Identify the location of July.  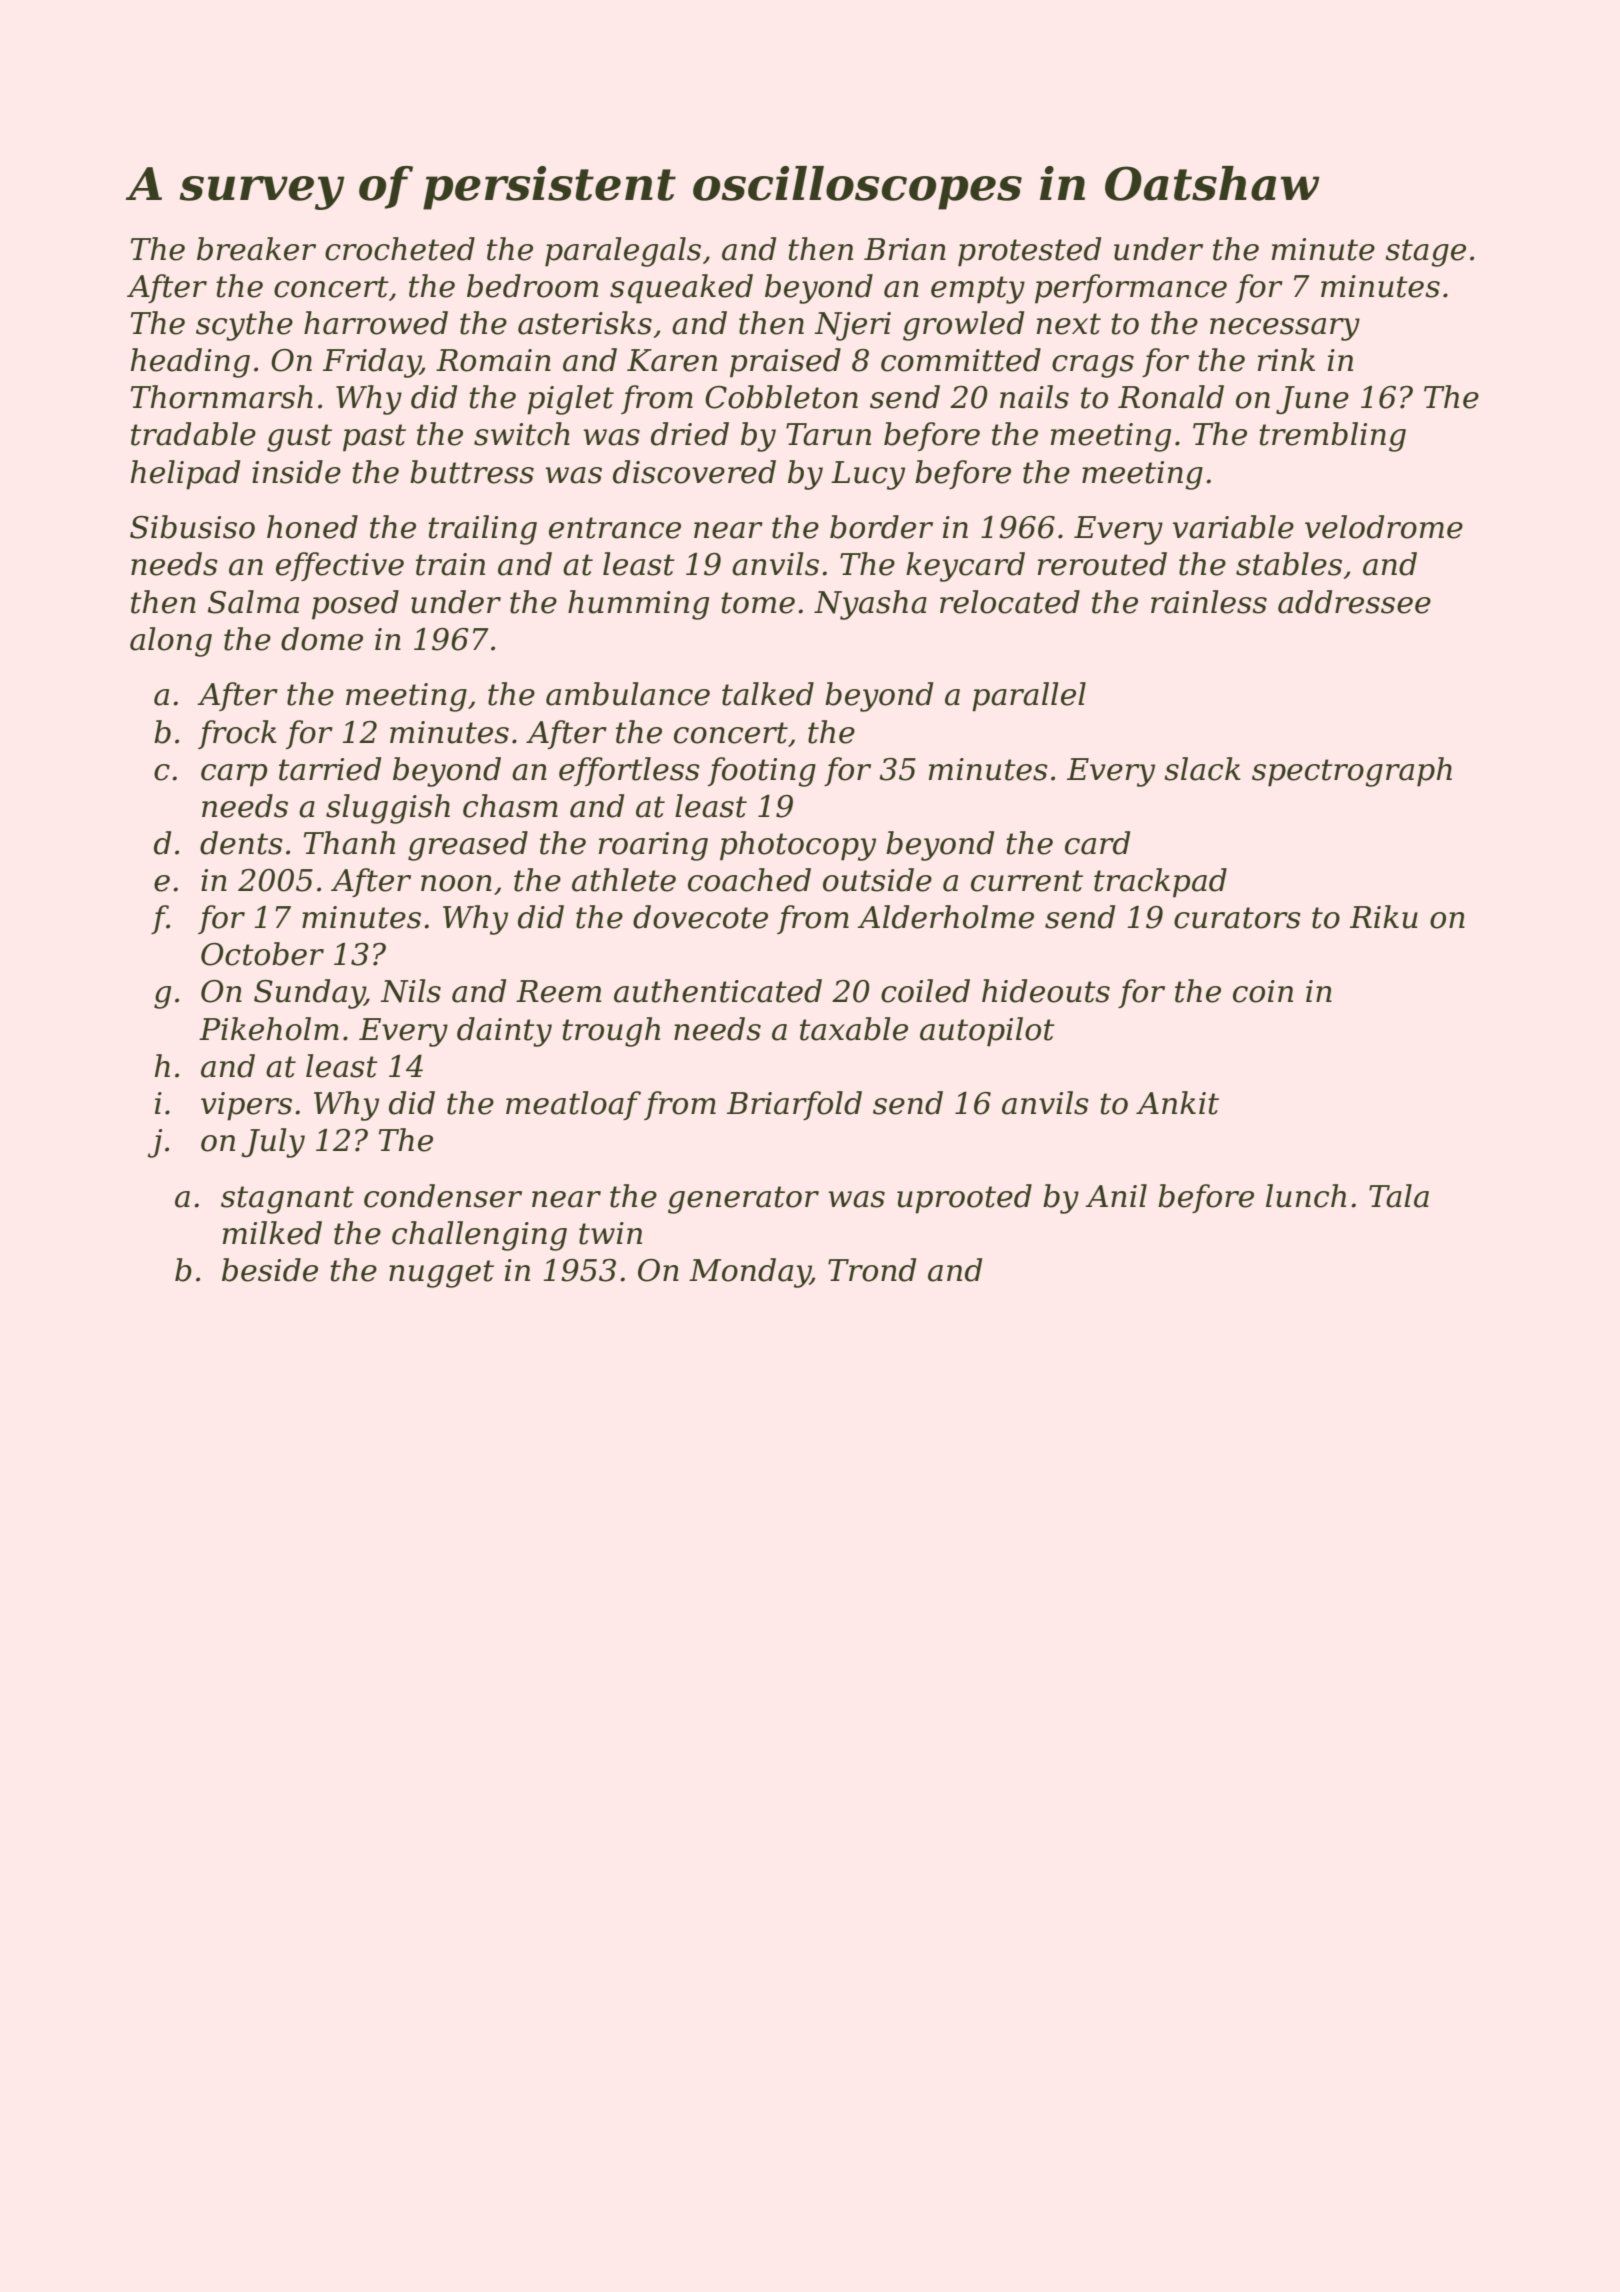
(273, 1143).
